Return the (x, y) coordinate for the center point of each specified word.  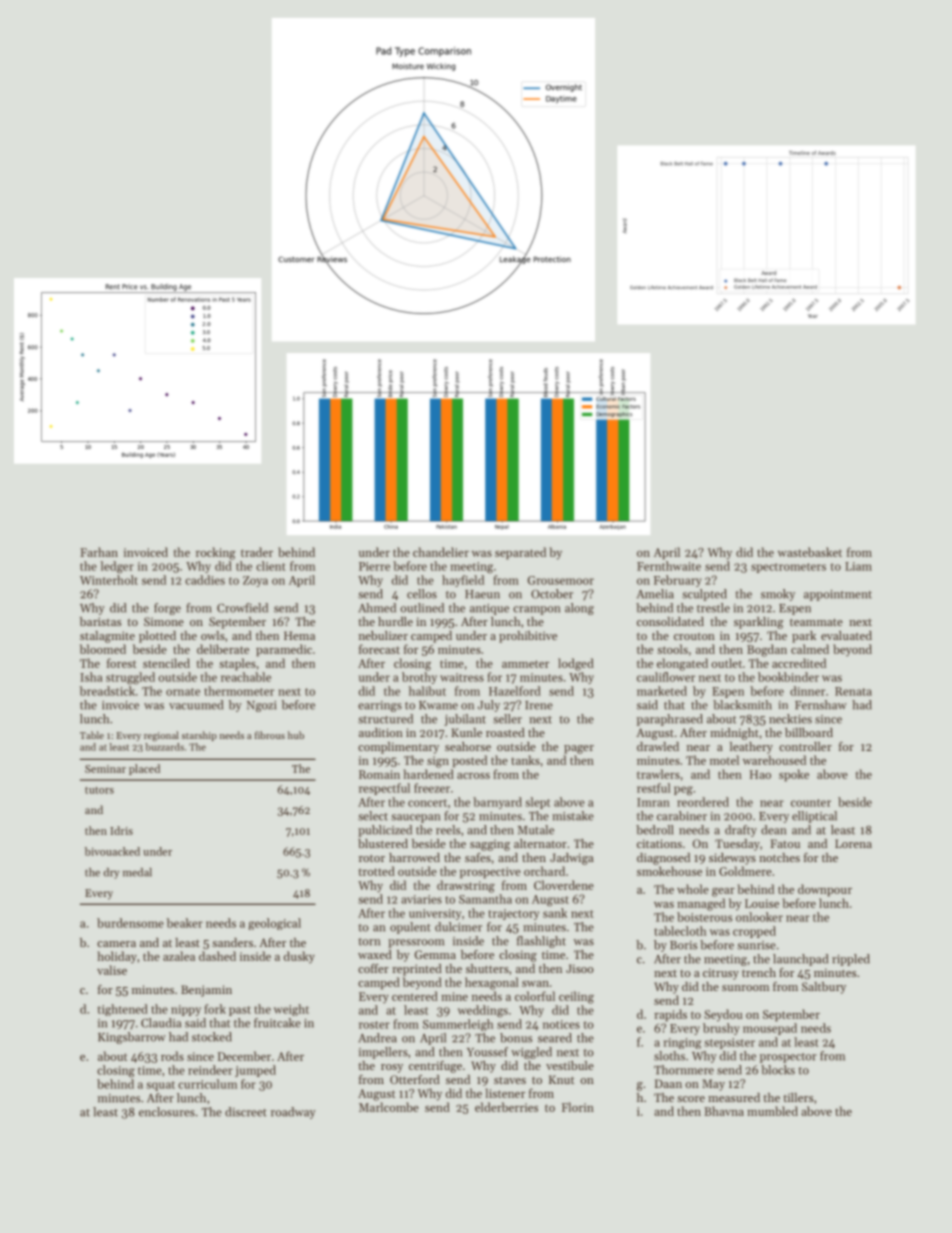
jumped (255, 1071)
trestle (713, 608)
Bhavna (724, 1111)
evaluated (846, 635)
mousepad (770, 1029)
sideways (732, 859)
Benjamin (206, 991)
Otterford (415, 1079)
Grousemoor (561, 580)
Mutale (536, 830)
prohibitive (528, 637)
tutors (99, 790)
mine (454, 996)
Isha (91, 677)
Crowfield (242, 608)
